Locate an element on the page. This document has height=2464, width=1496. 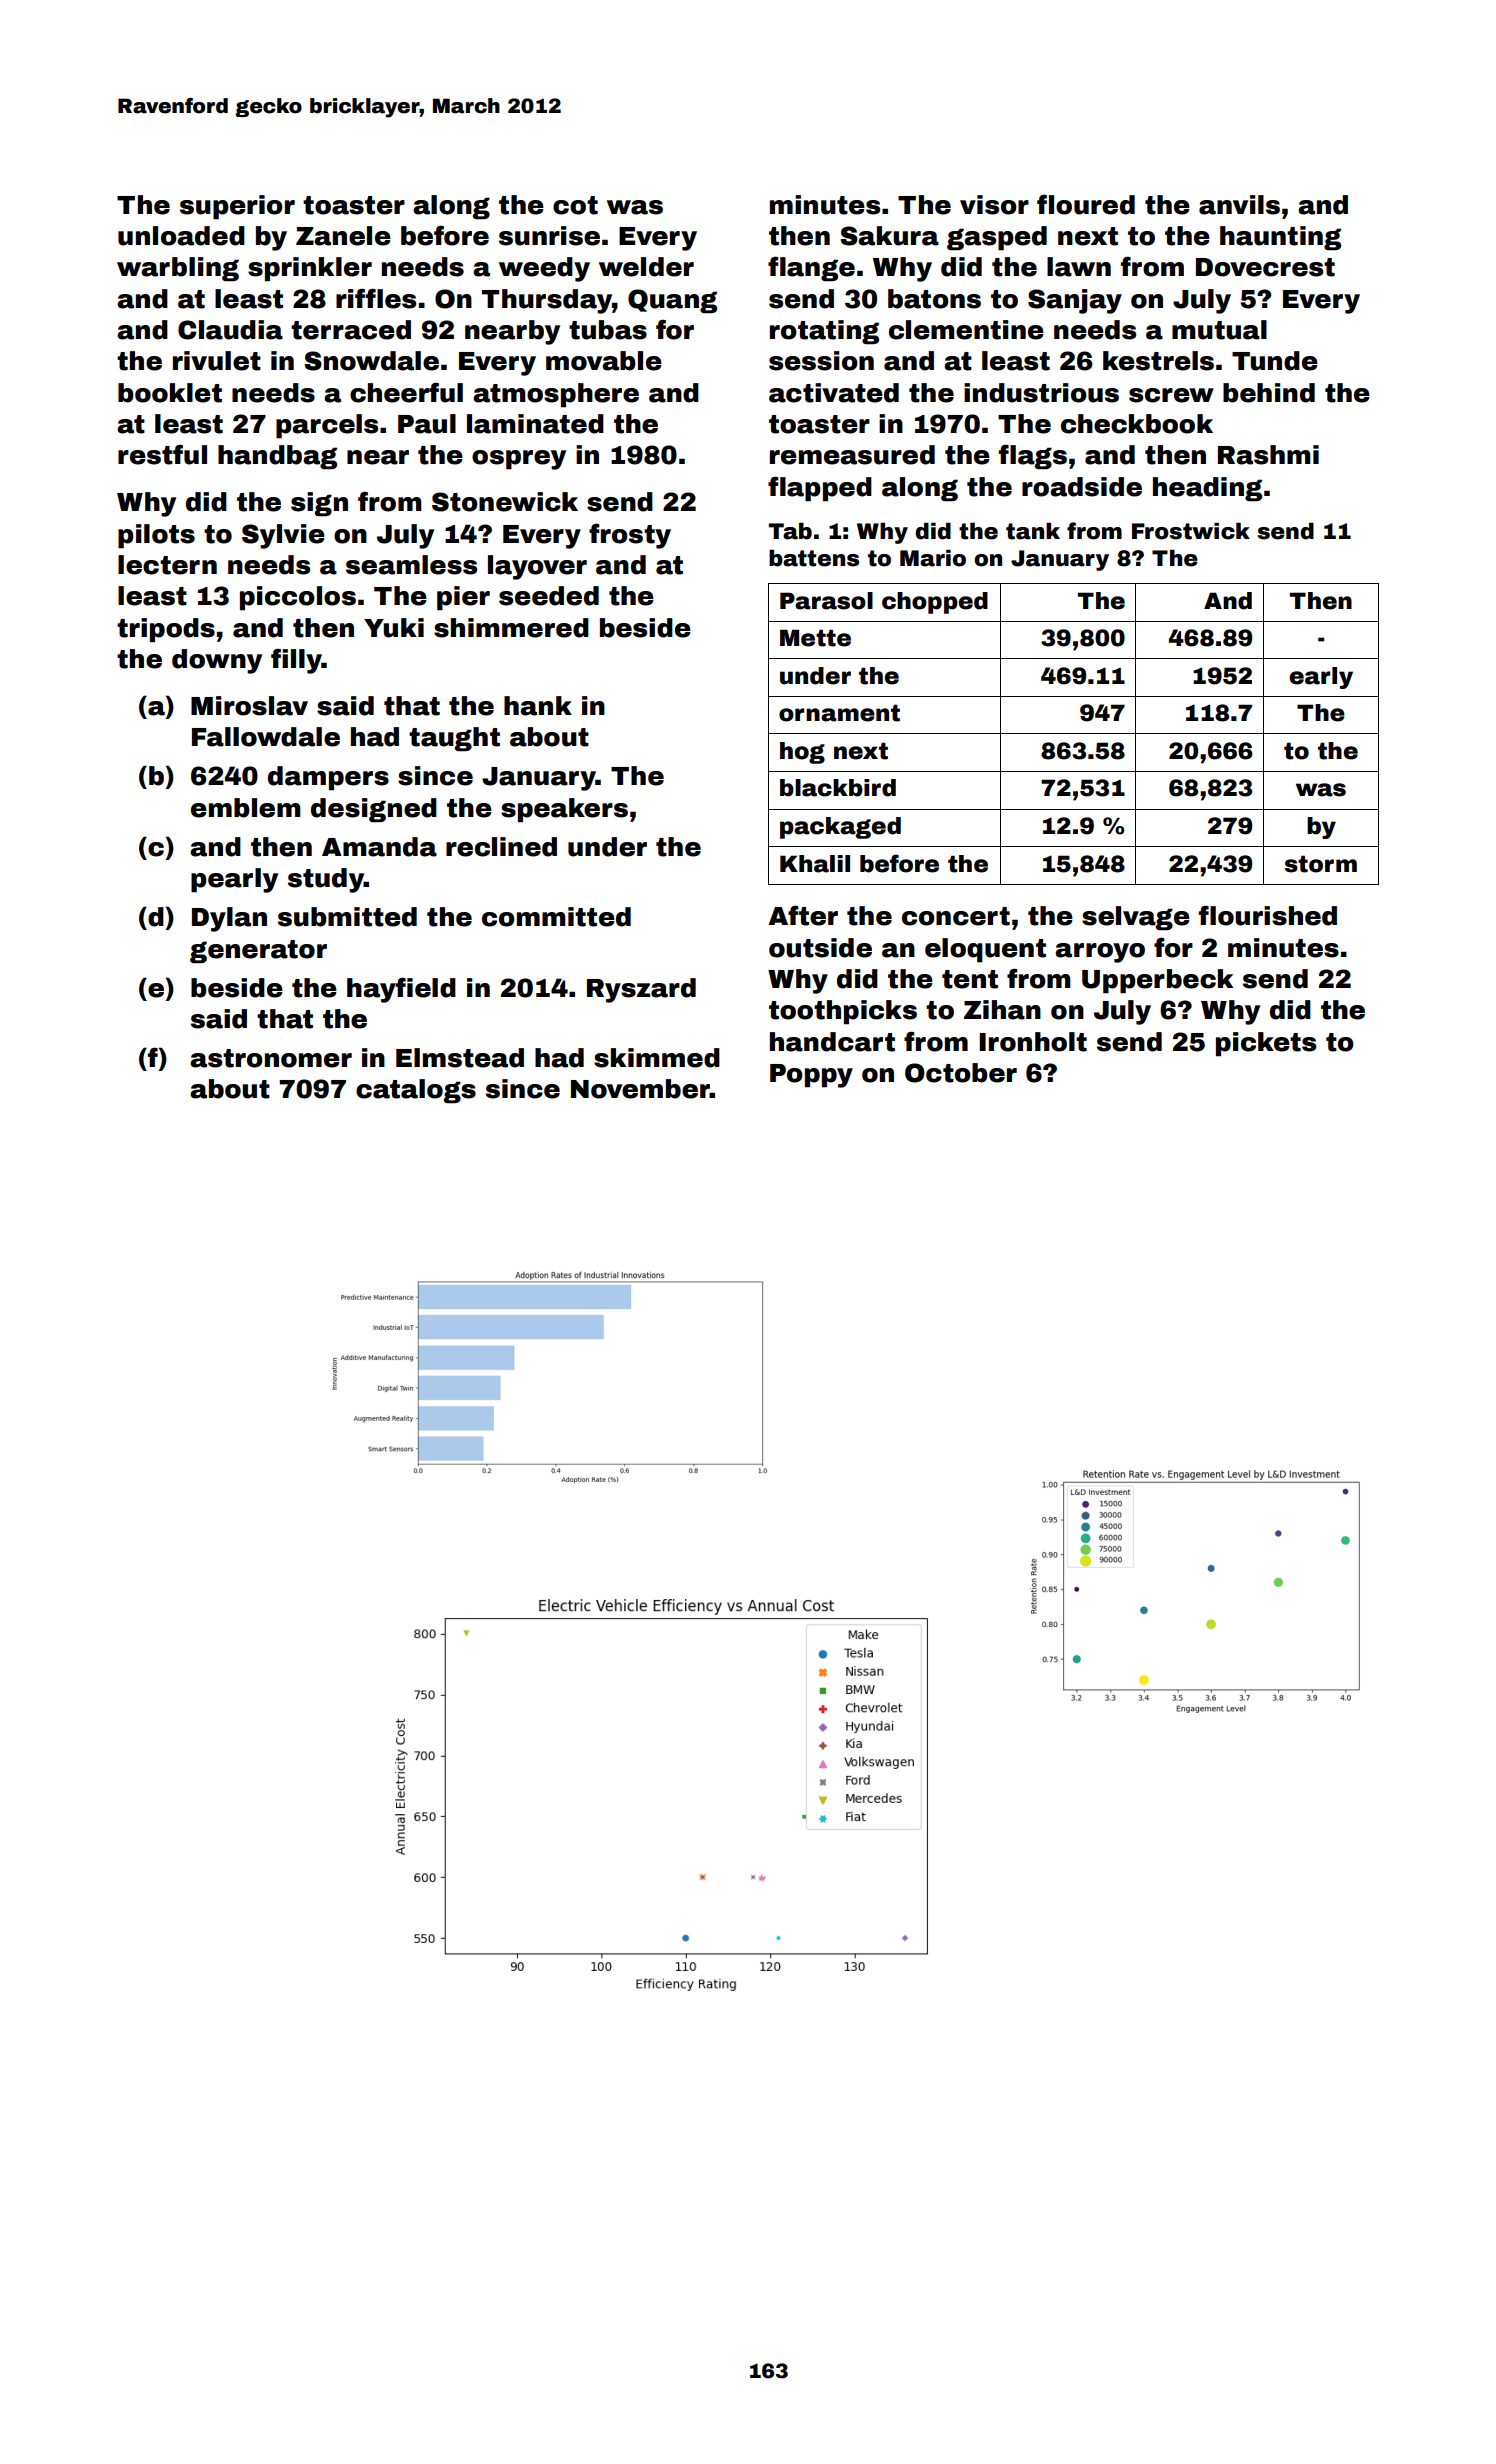
Frostwick is located at coordinates (1191, 531).
